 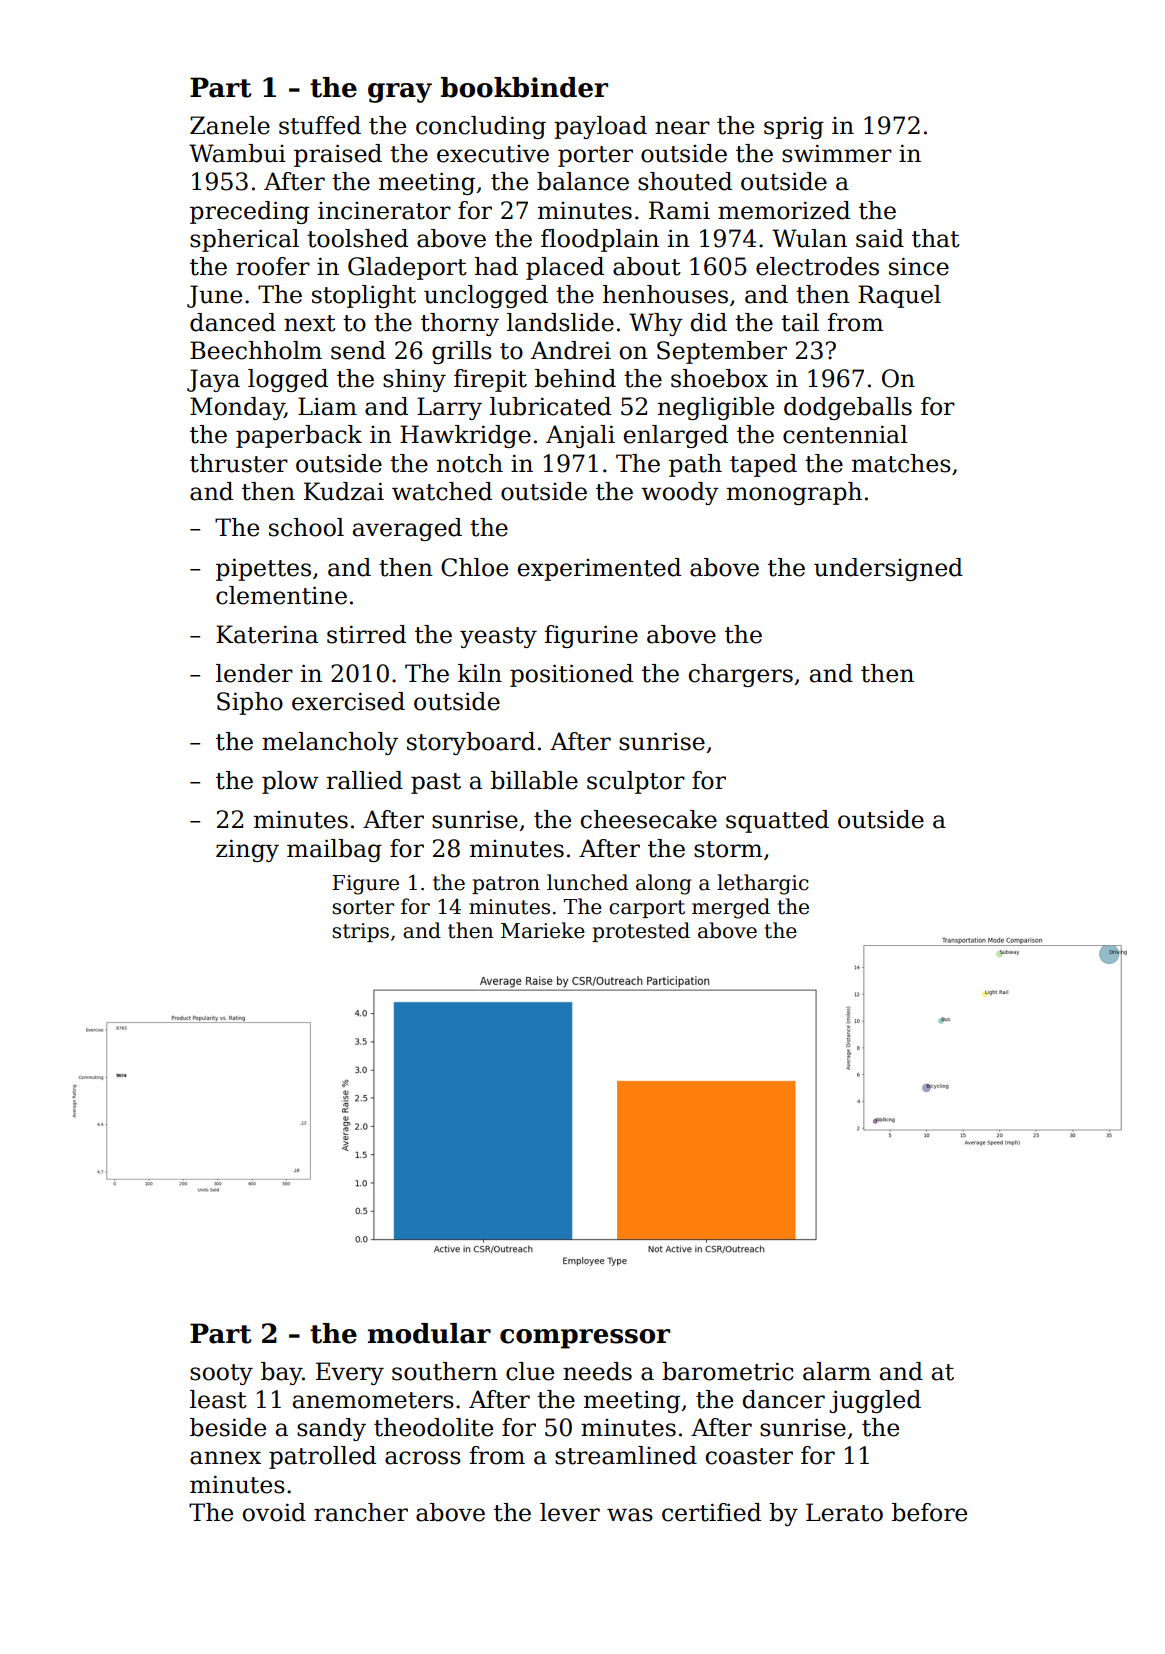 I want to click on bookbinder, so click(x=524, y=87).
